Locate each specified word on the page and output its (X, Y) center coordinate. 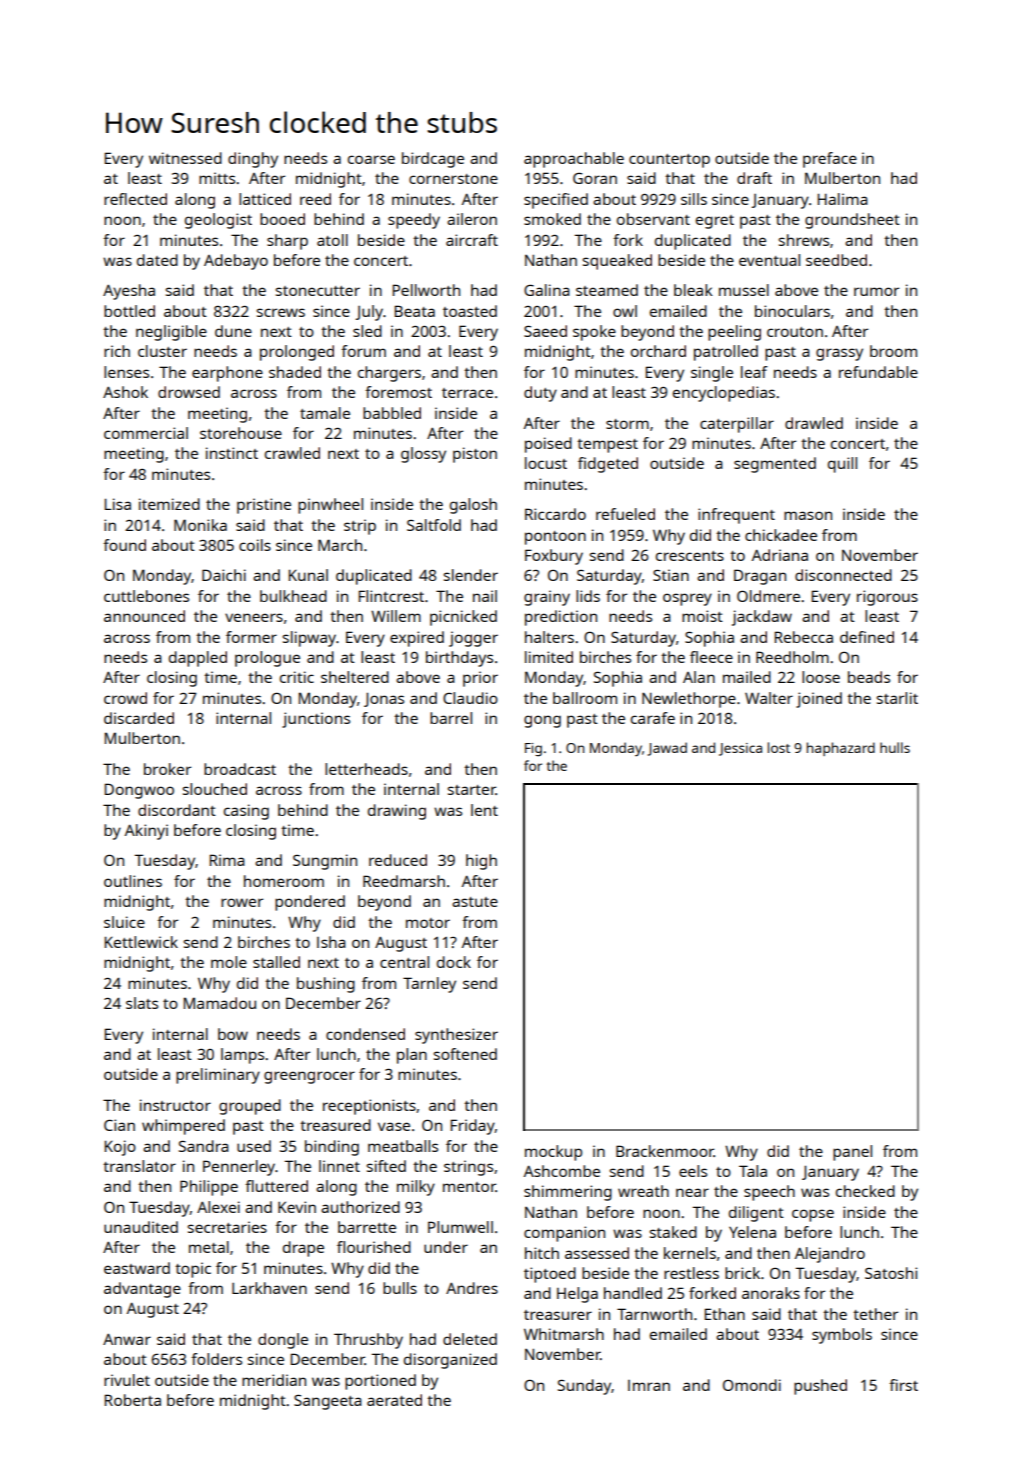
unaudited (141, 1227)
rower (242, 902)
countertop (669, 161)
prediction (561, 618)
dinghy (253, 160)
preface (830, 160)
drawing (397, 812)
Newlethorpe (689, 700)
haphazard (841, 749)
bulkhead (293, 596)
